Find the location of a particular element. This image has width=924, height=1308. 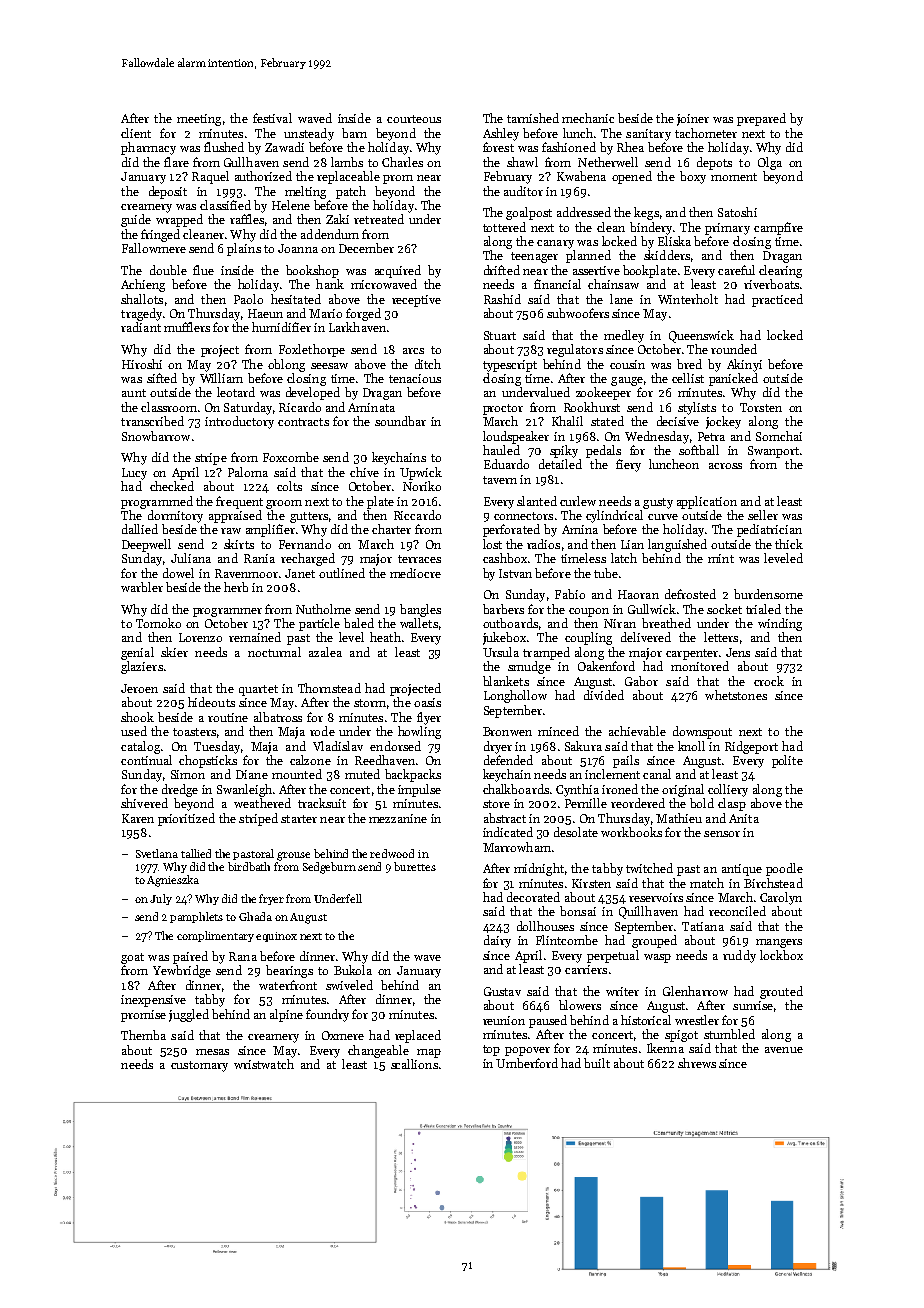

soundbar is located at coordinates (400, 421).
